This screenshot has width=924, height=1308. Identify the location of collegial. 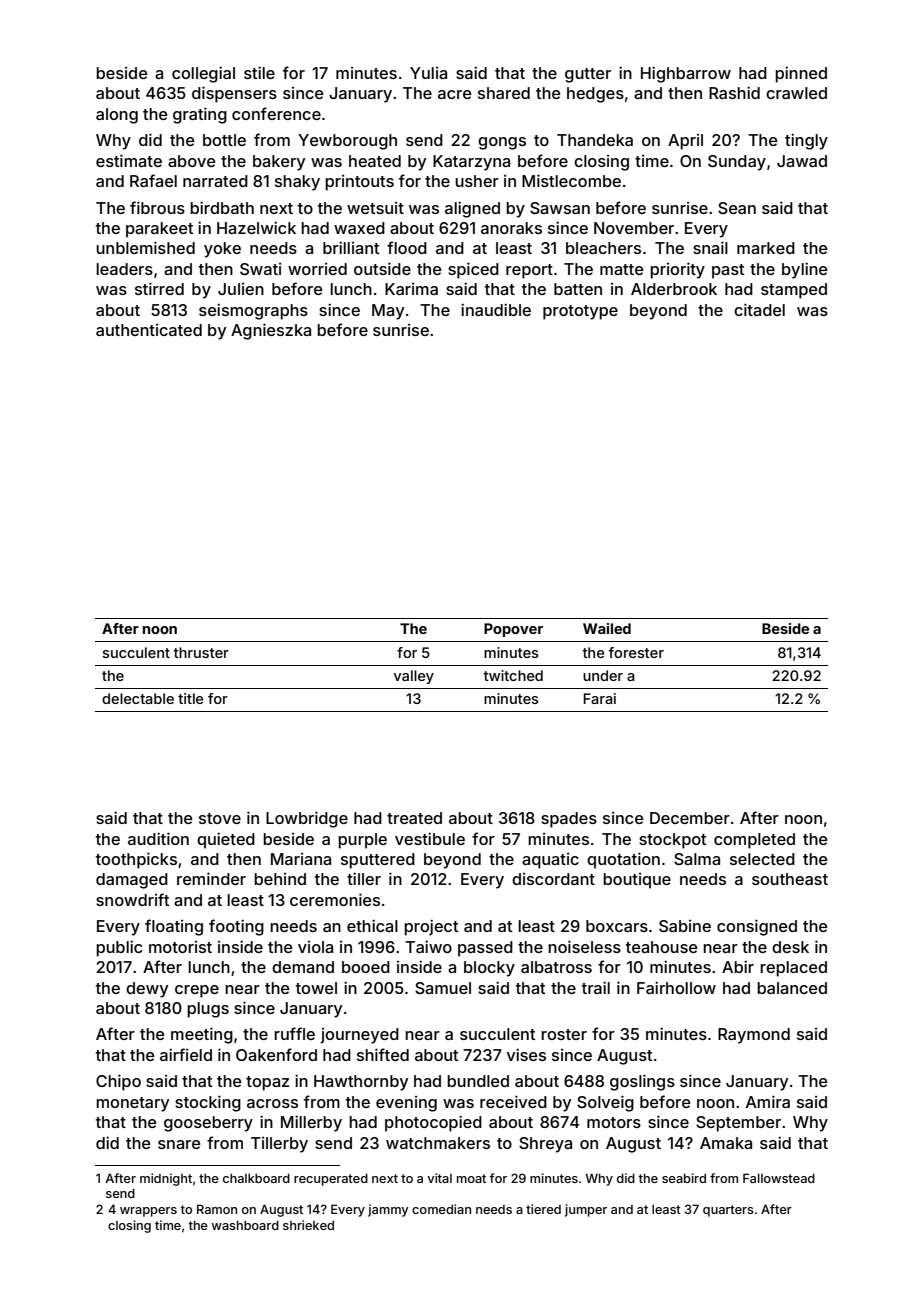
(203, 74).
